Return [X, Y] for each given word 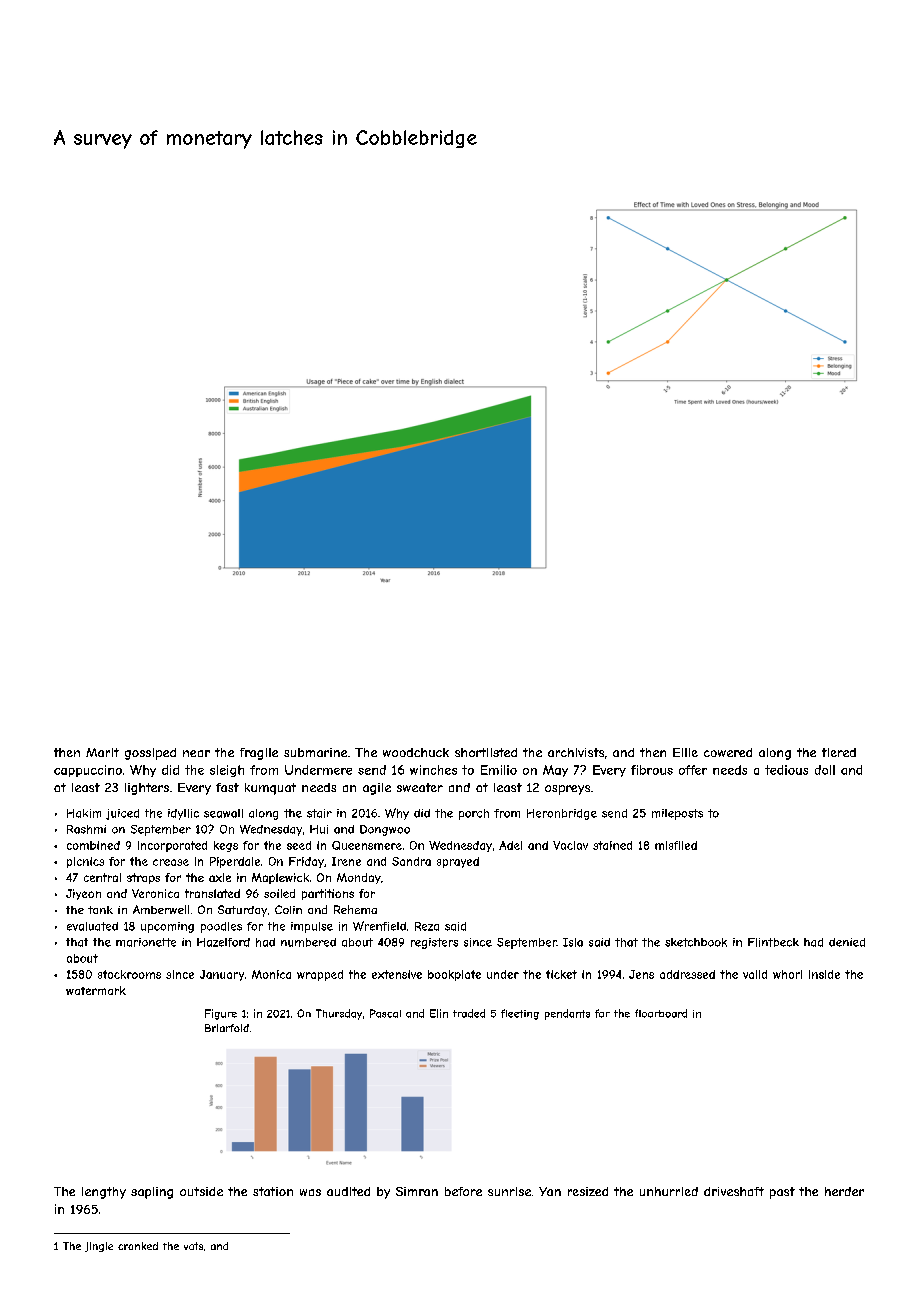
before [463, 1191]
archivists [576, 752]
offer [693, 770]
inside [824, 974]
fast [227, 787]
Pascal [385, 1013]
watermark [96, 990]
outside [201, 1191]
